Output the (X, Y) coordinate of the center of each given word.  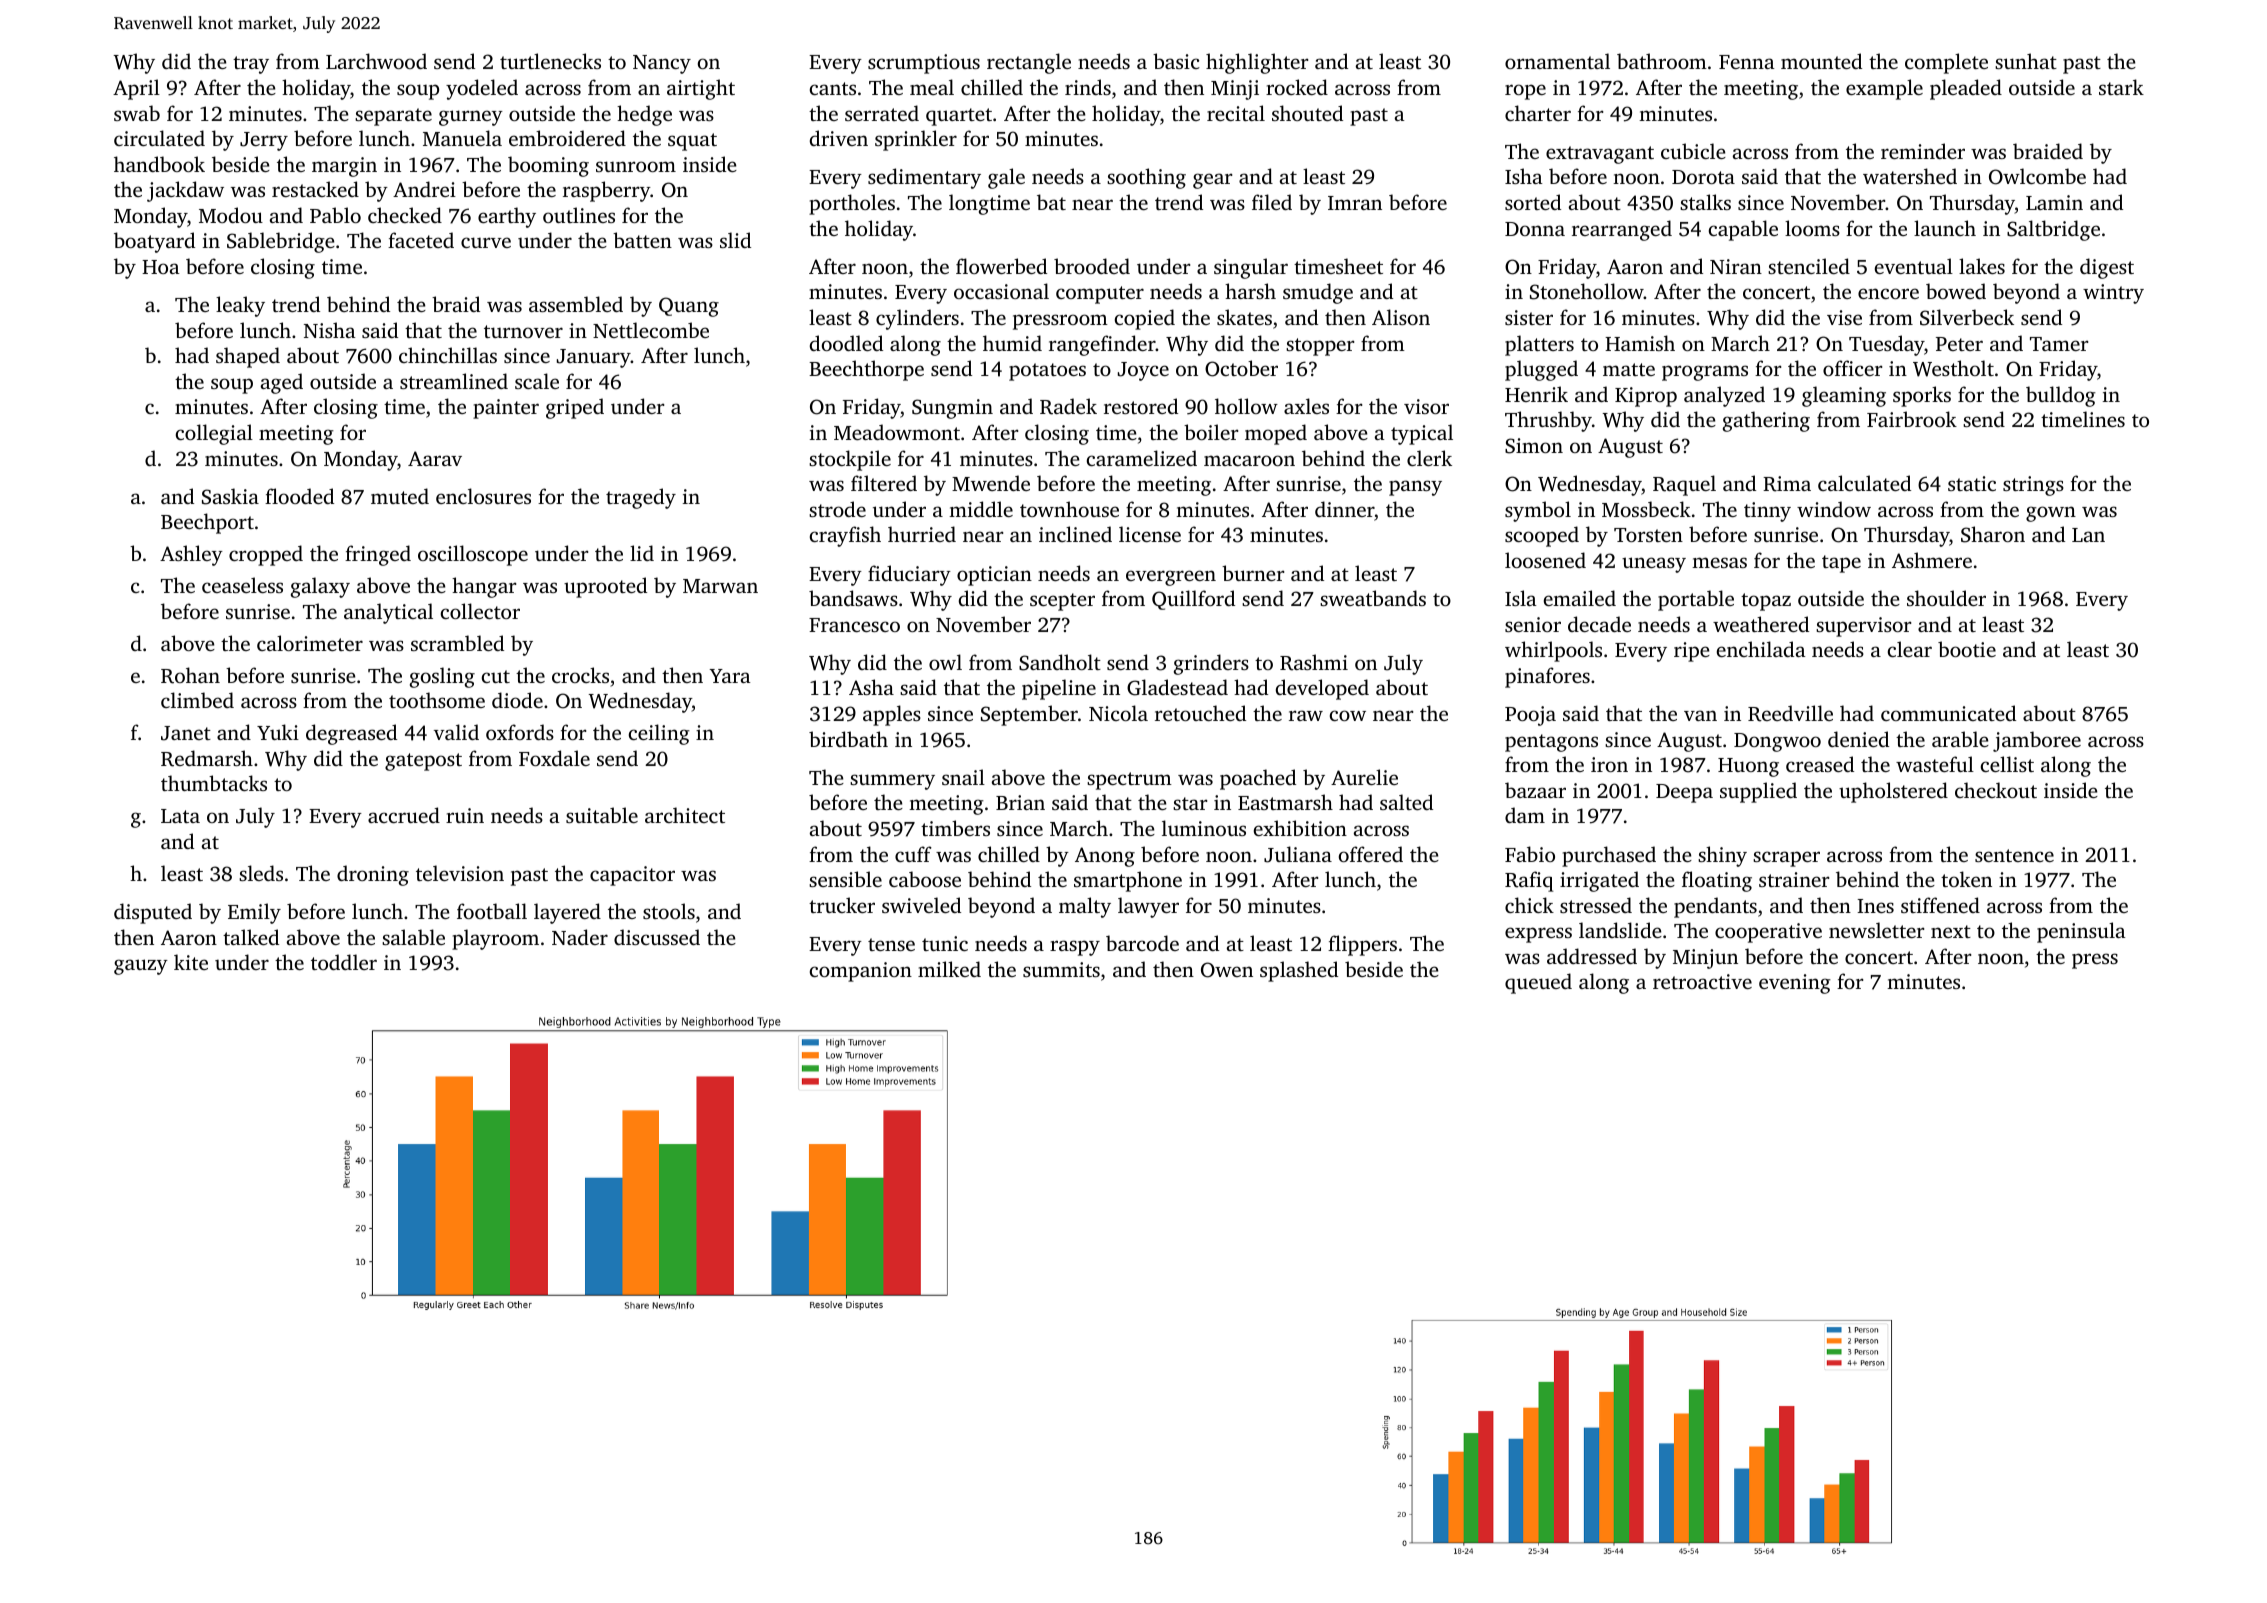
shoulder (1946, 598)
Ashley (191, 555)
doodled (846, 343)
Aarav (435, 458)
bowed (1956, 291)
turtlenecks (550, 61)
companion (861, 972)
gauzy (141, 967)
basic (1176, 61)
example (1884, 89)
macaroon (1249, 460)
